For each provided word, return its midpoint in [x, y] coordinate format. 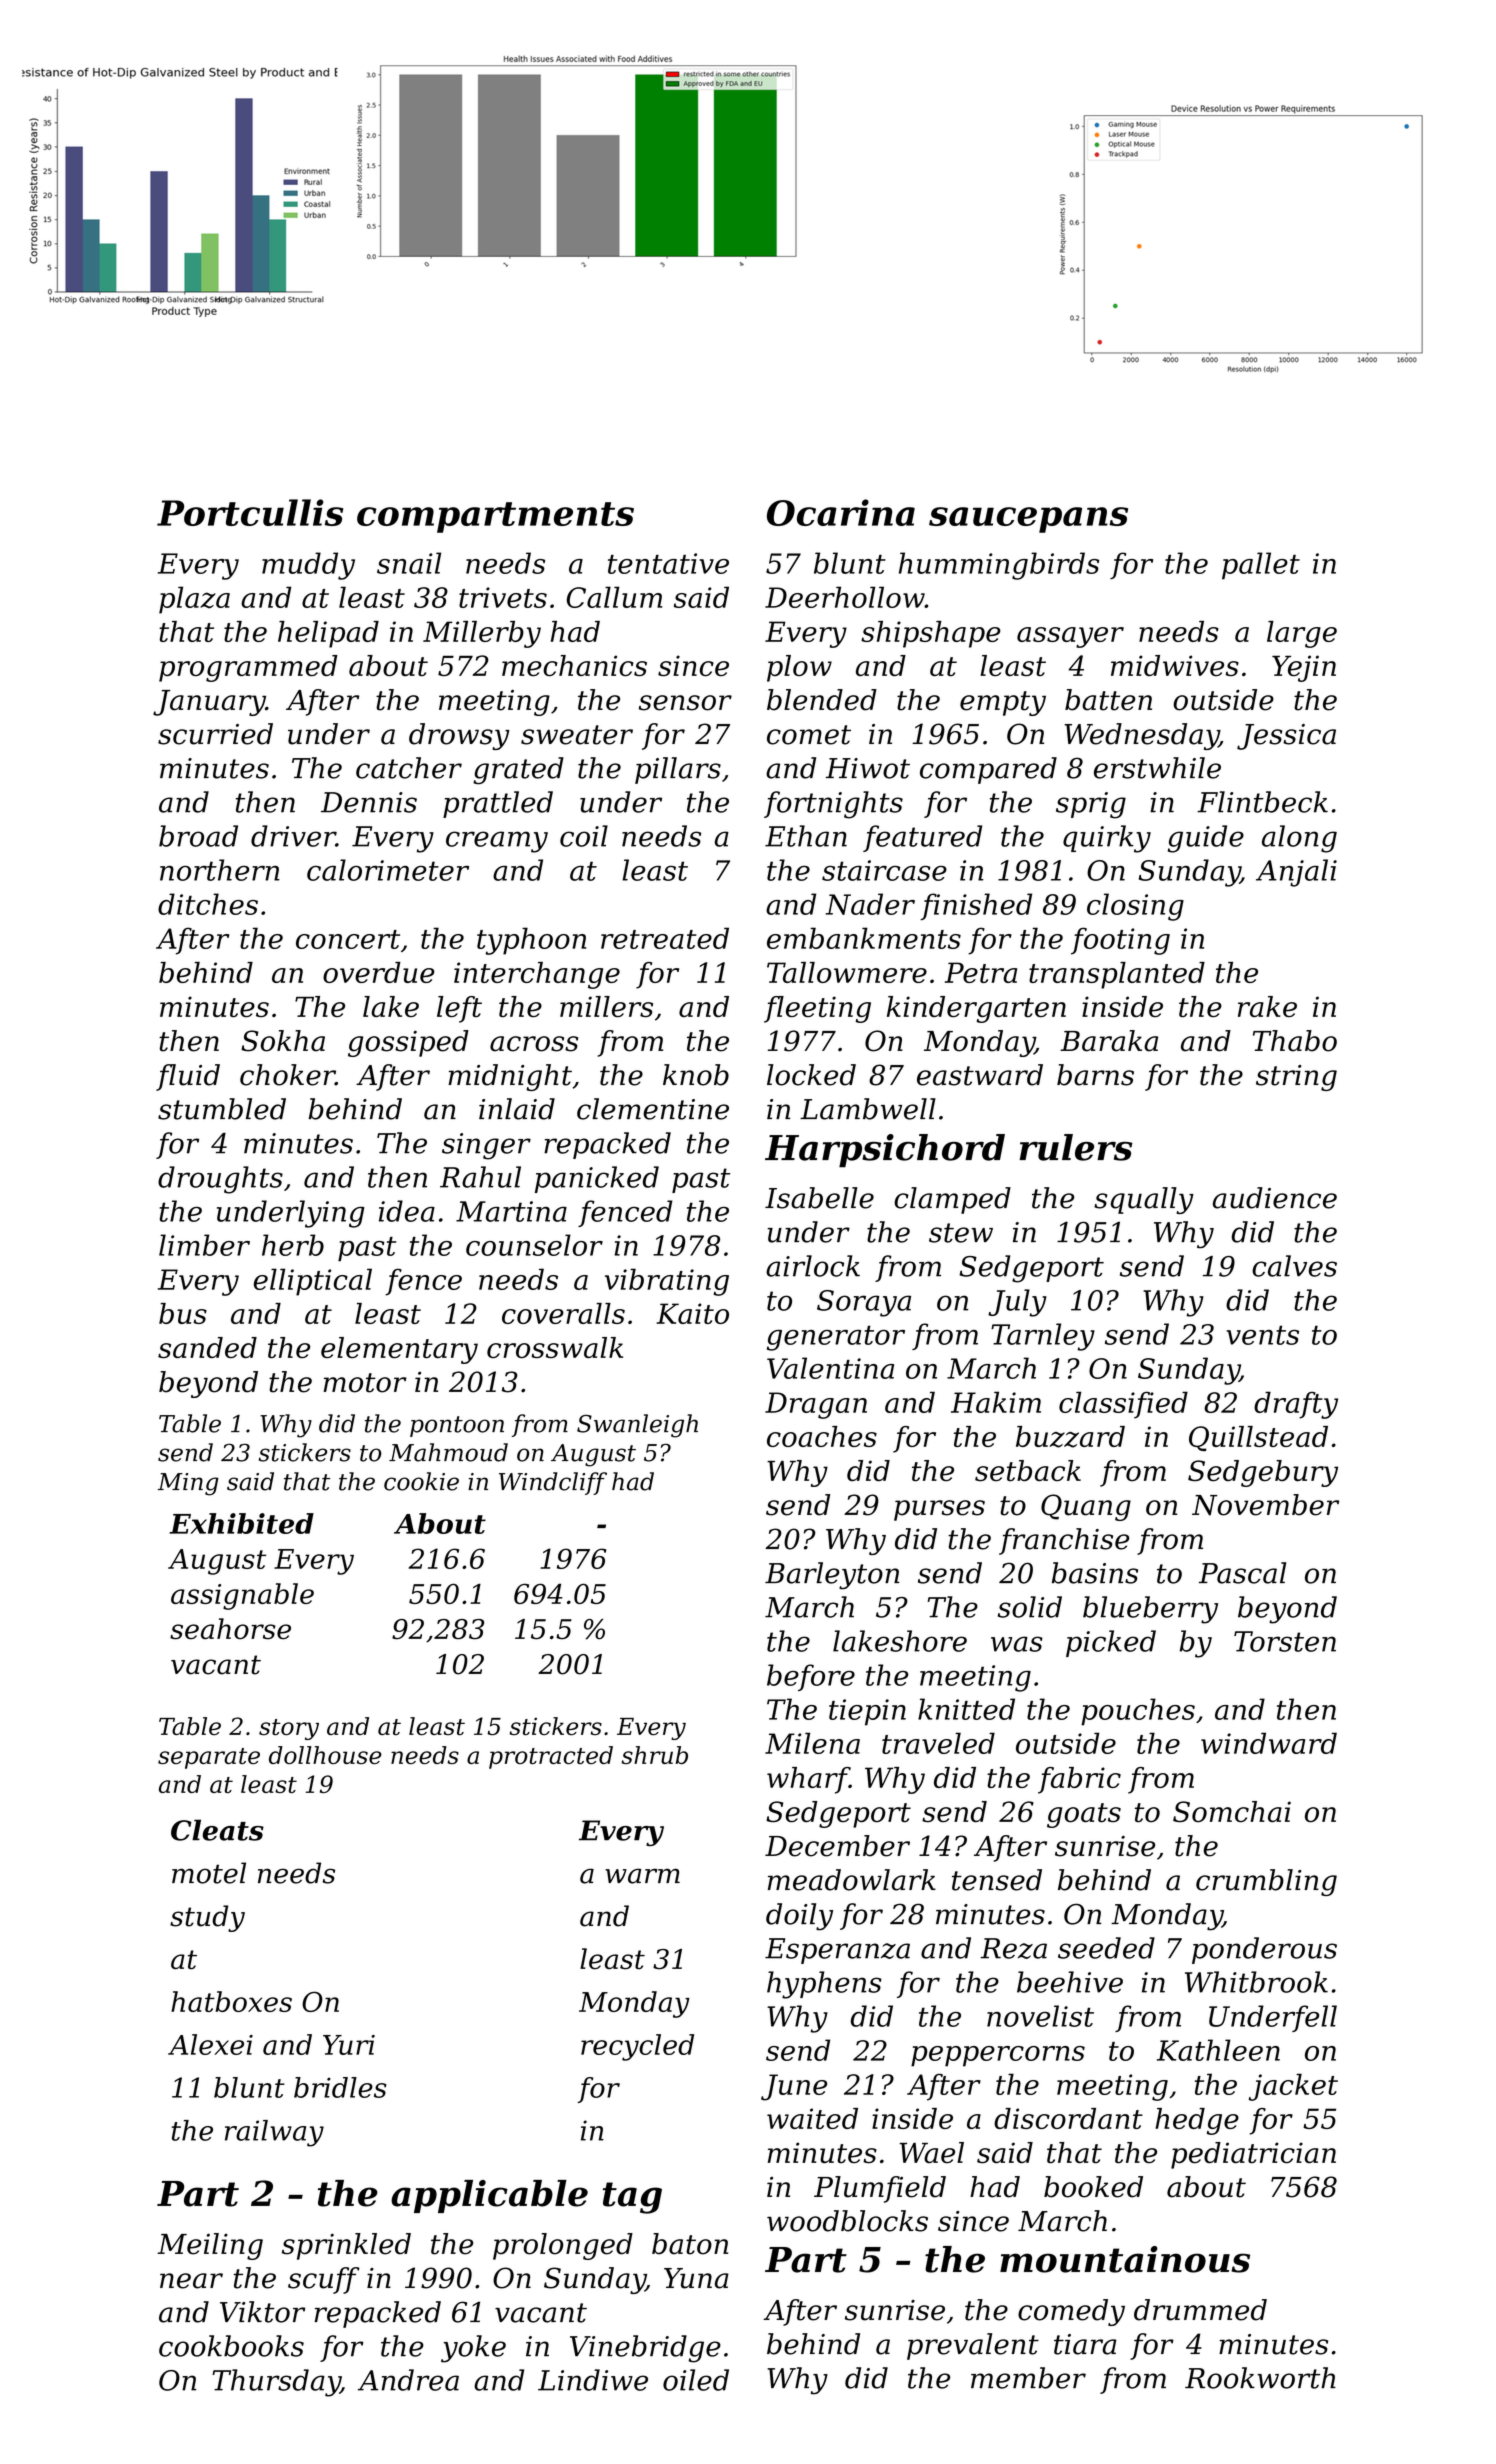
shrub [654, 1755]
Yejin [1304, 668]
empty [1003, 703]
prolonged [563, 2246]
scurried [215, 734]
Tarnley [1043, 1337]
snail [409, 563]
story [289, 1729]
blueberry [1150, 1610]
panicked [597, 1179]
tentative [668, 563]
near [191, 2281]
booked [1093, 2187]
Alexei [210, 2044]
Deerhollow [845, 597]
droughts [220, 1180]
